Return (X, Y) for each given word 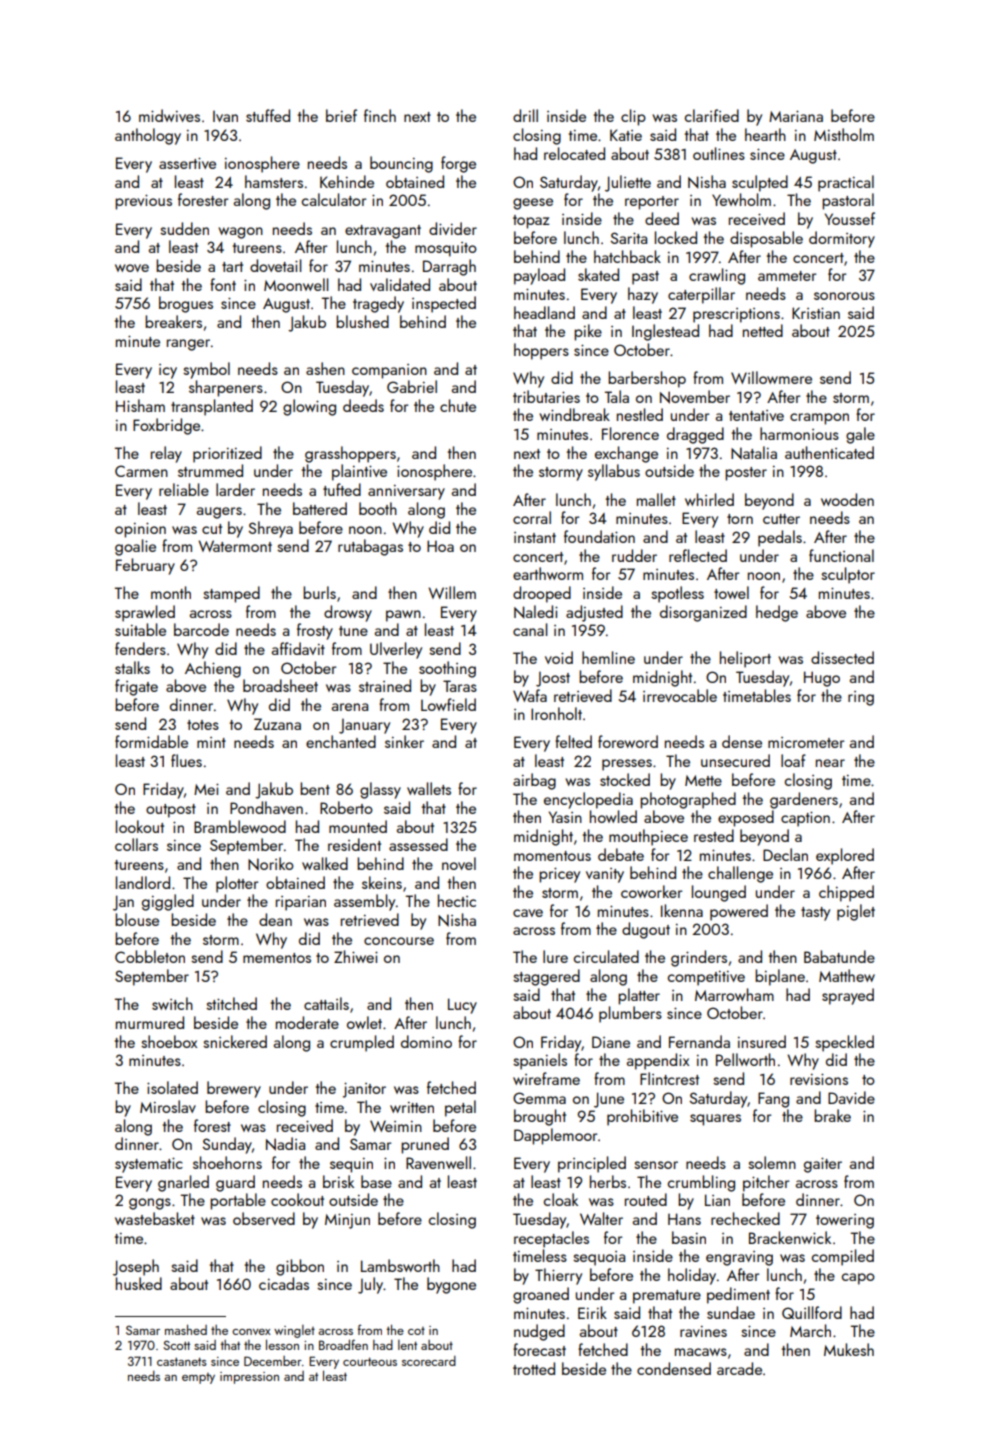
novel (459, 863)
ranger (188, 345)
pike (588, 332)
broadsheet (280, 685)
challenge (740, 874)
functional (841, 555)
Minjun (347, 1221)
